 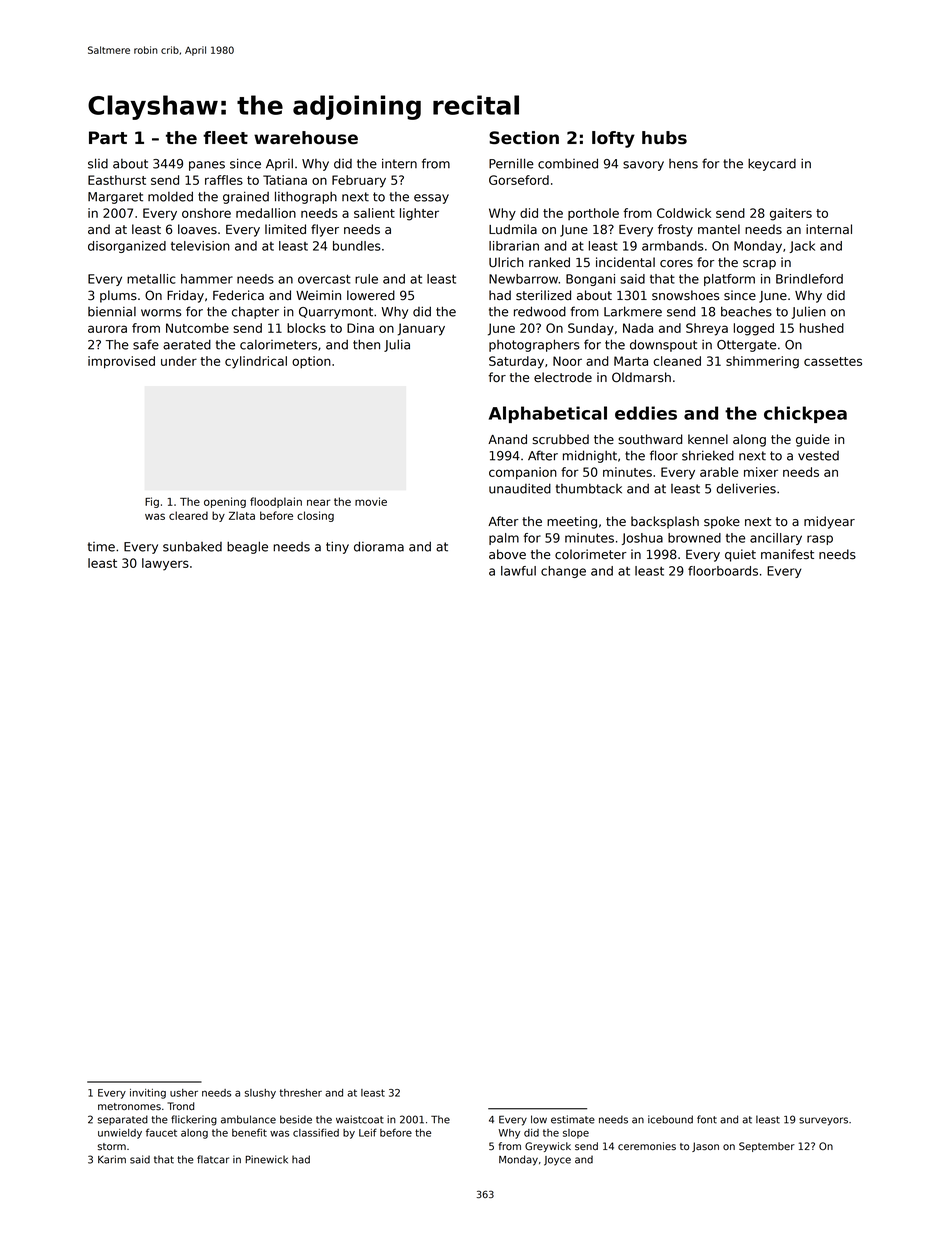 I want to click on thresher, so click(x=301, y=1093).
